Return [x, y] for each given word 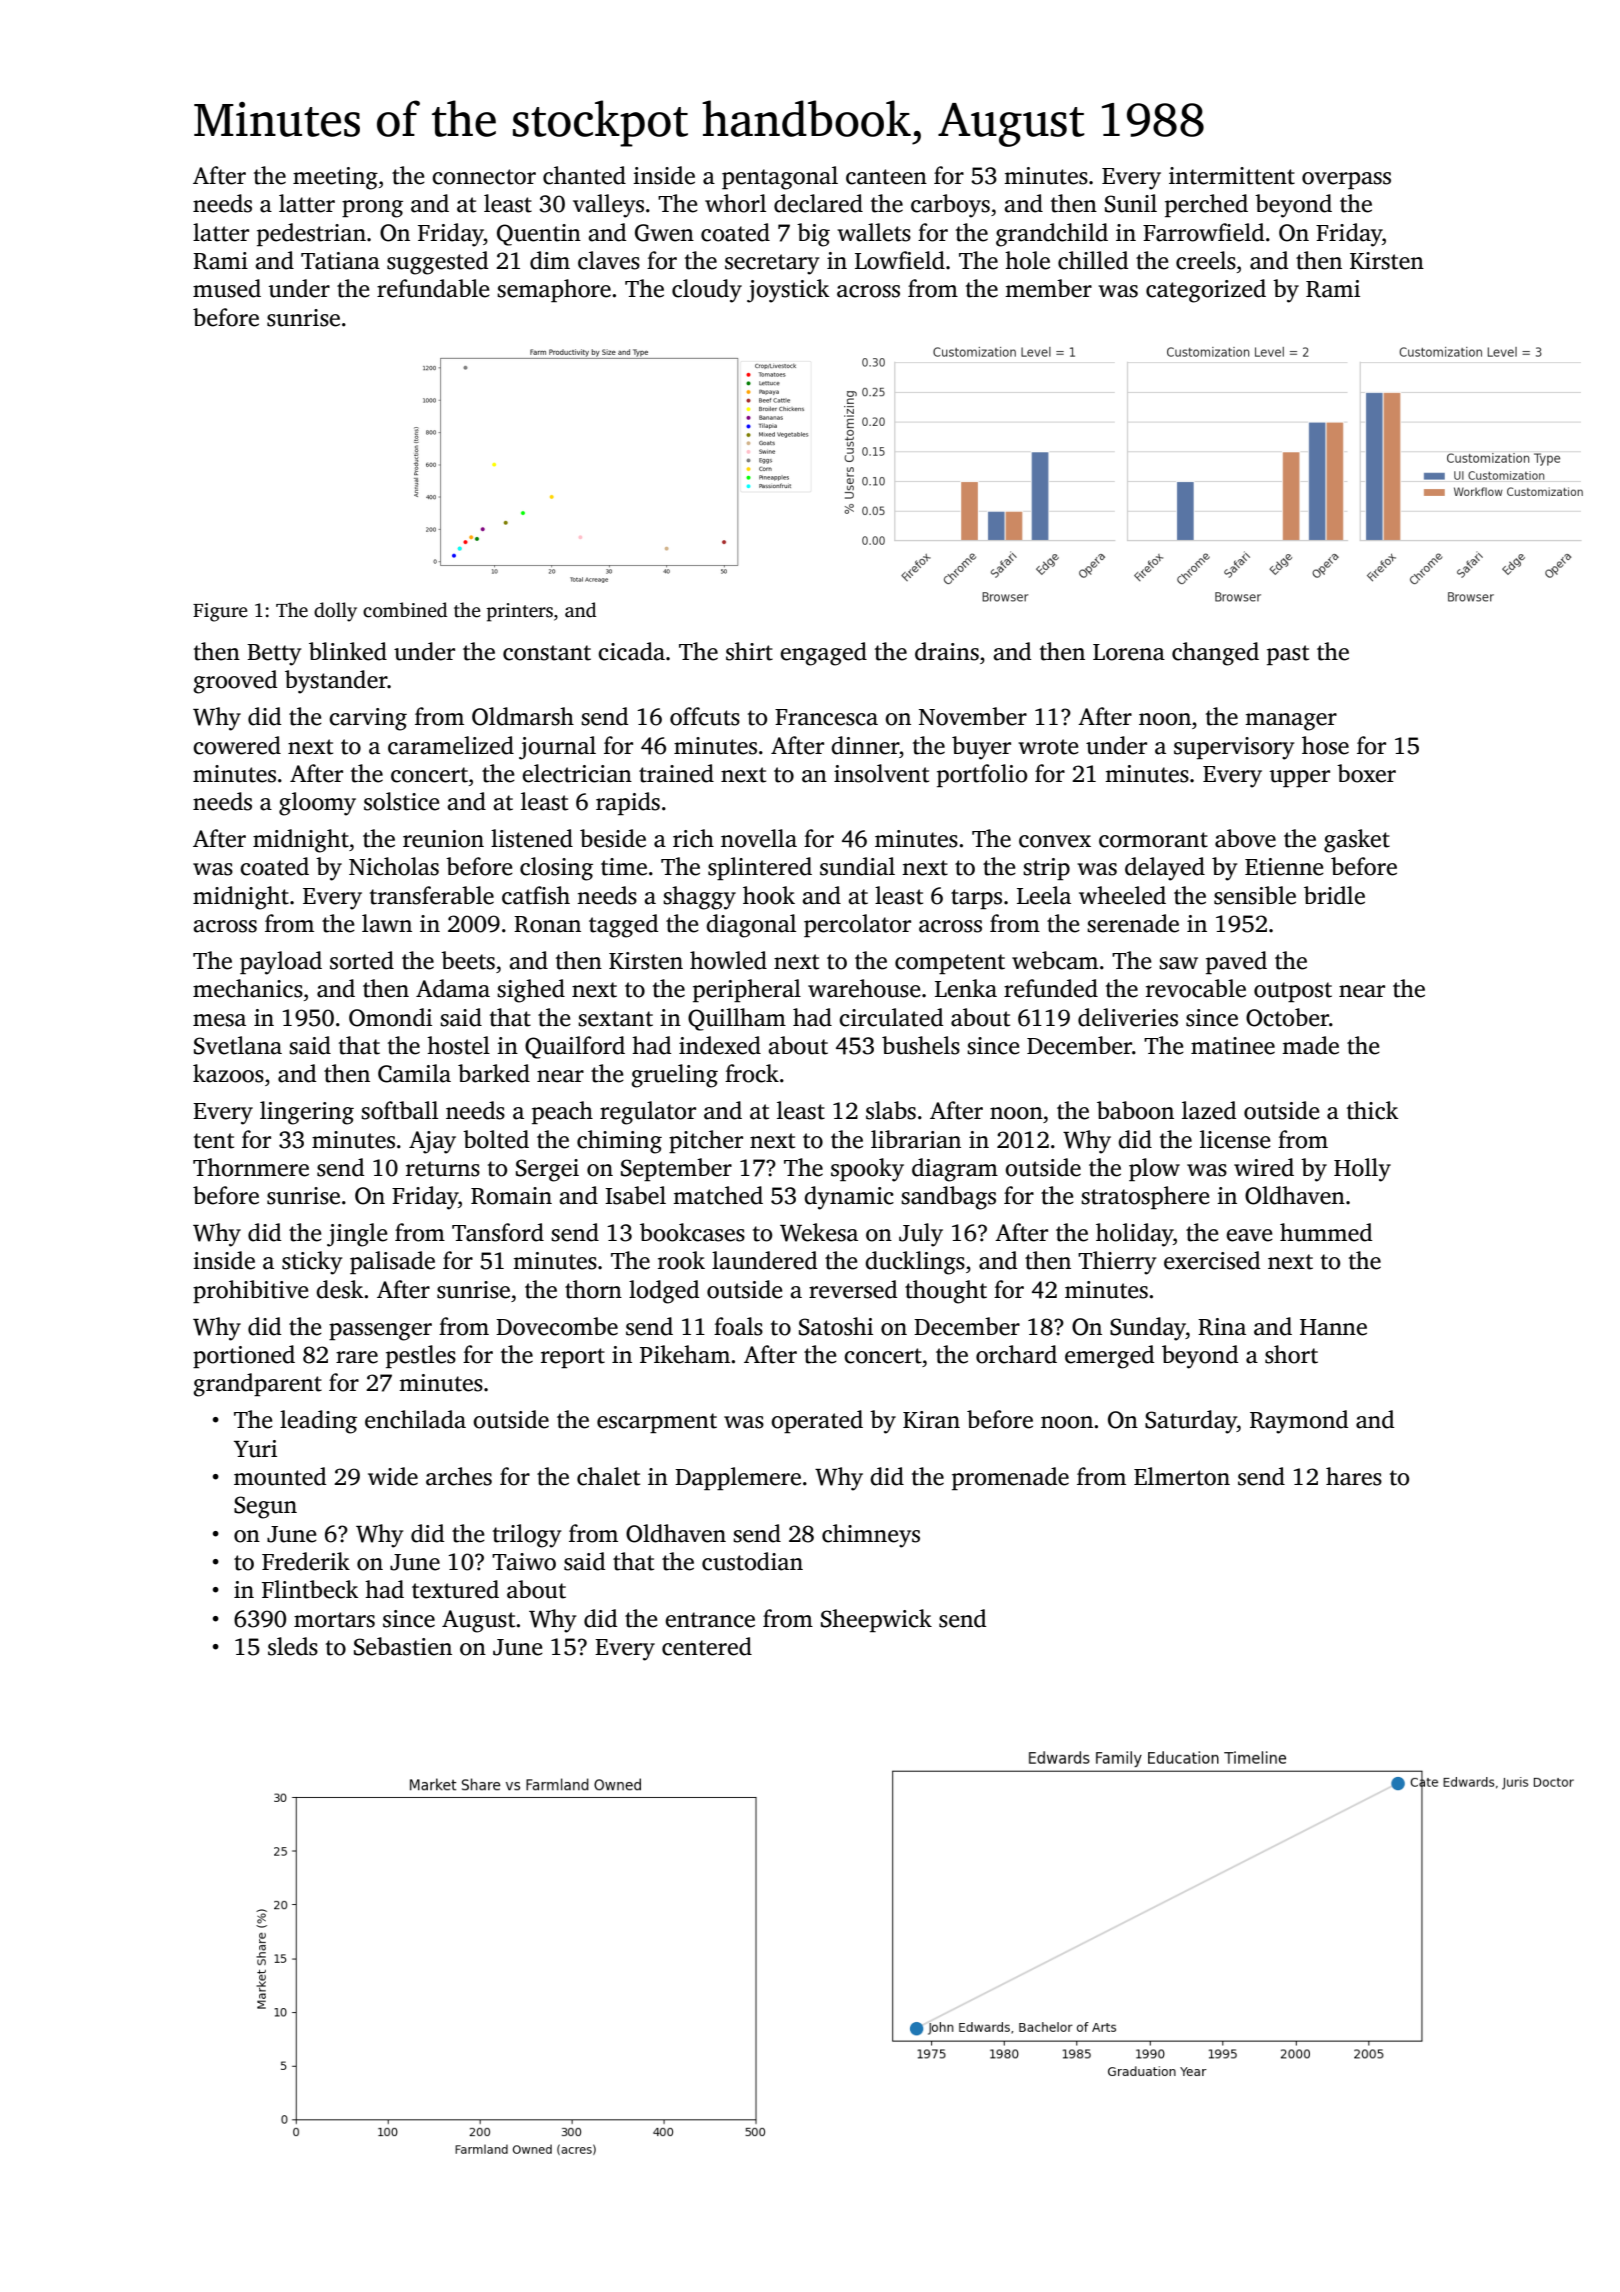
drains [947, 651]
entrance [710, 1620]
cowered [237, 745]
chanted [584, 175]
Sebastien [403, 1646]
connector [484, 177]
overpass [1346, 180]
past [1288, 655]
